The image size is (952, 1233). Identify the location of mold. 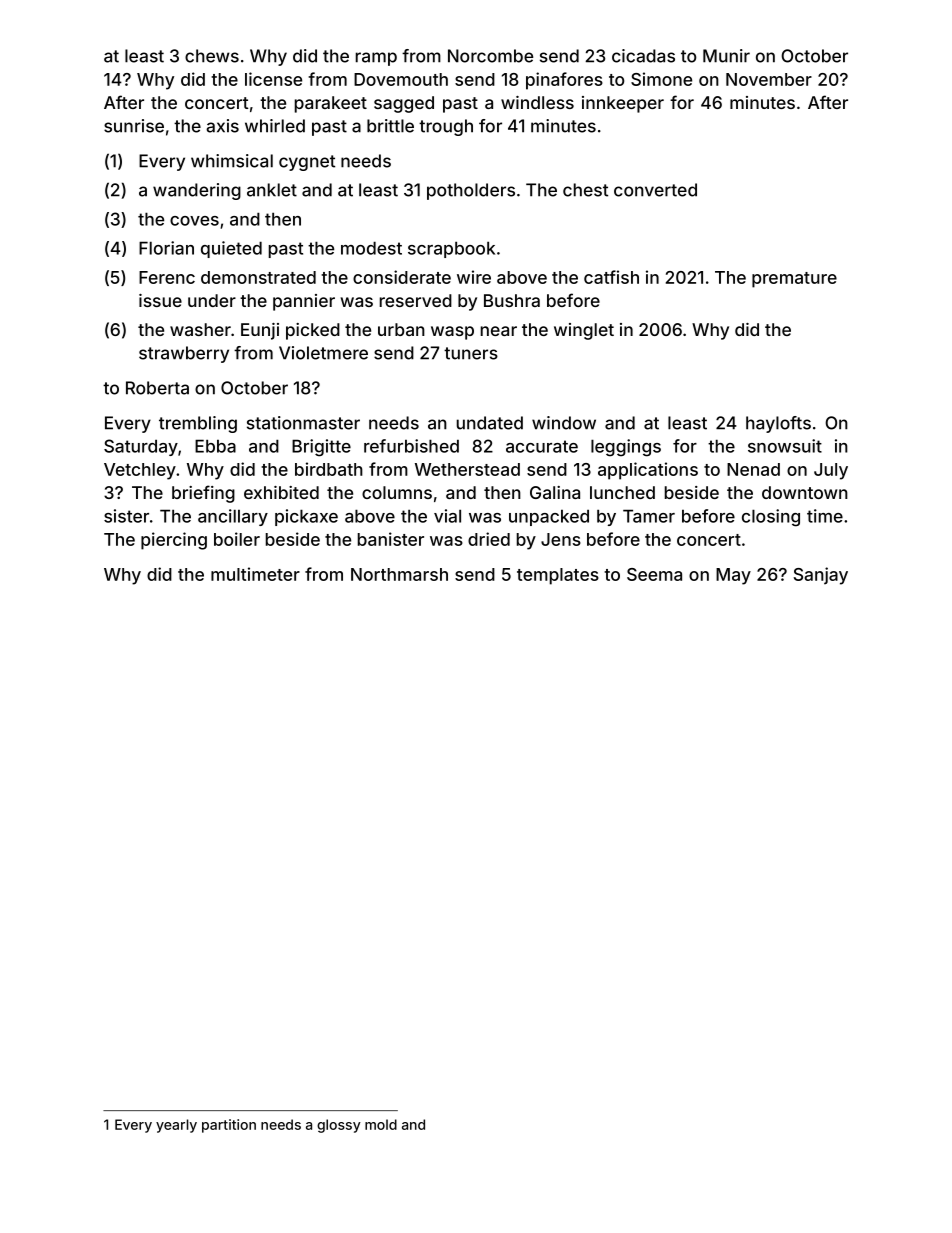
(381, 1124).
